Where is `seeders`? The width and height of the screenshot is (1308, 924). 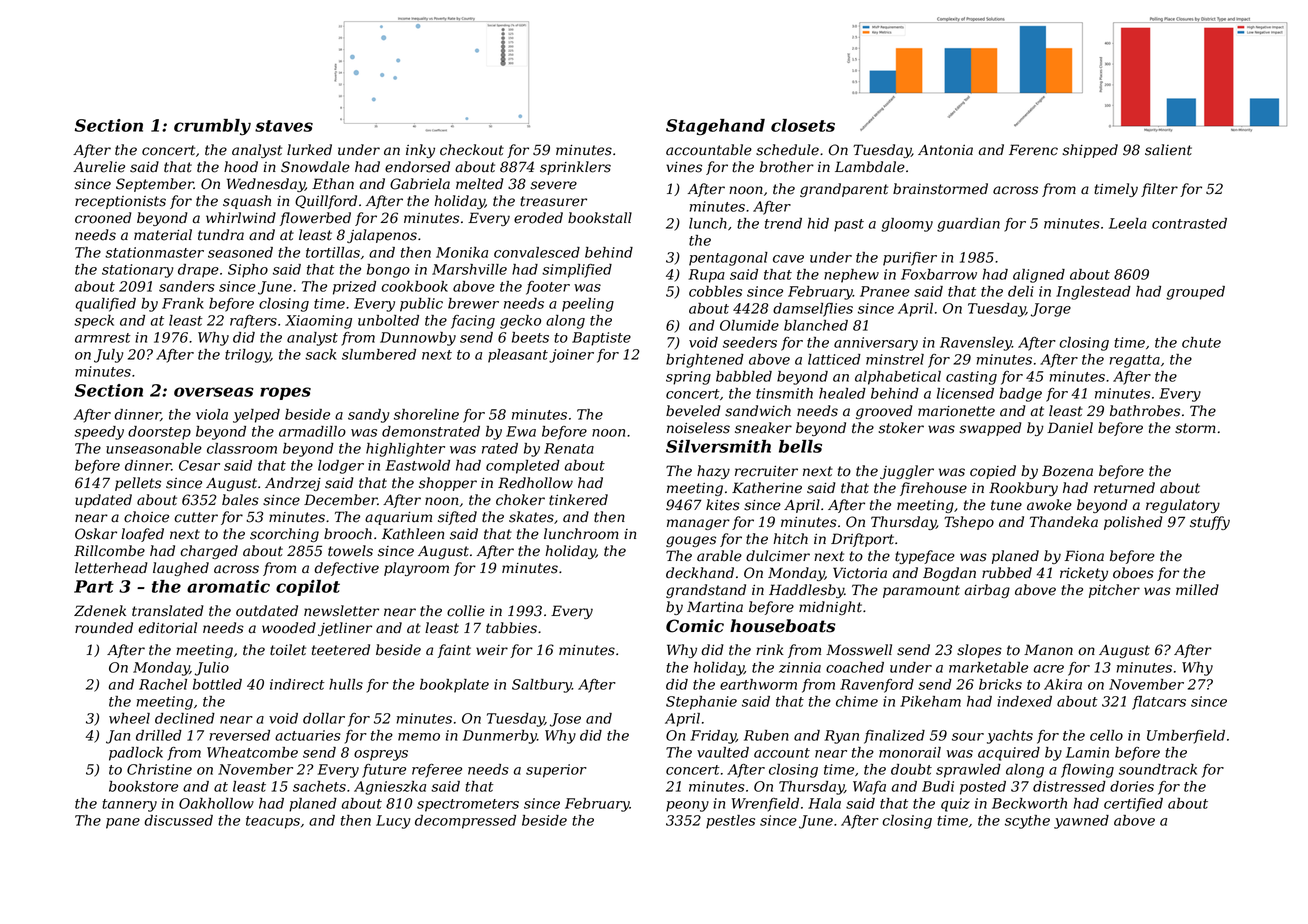 seeders is located at coordinates (750, 342).
